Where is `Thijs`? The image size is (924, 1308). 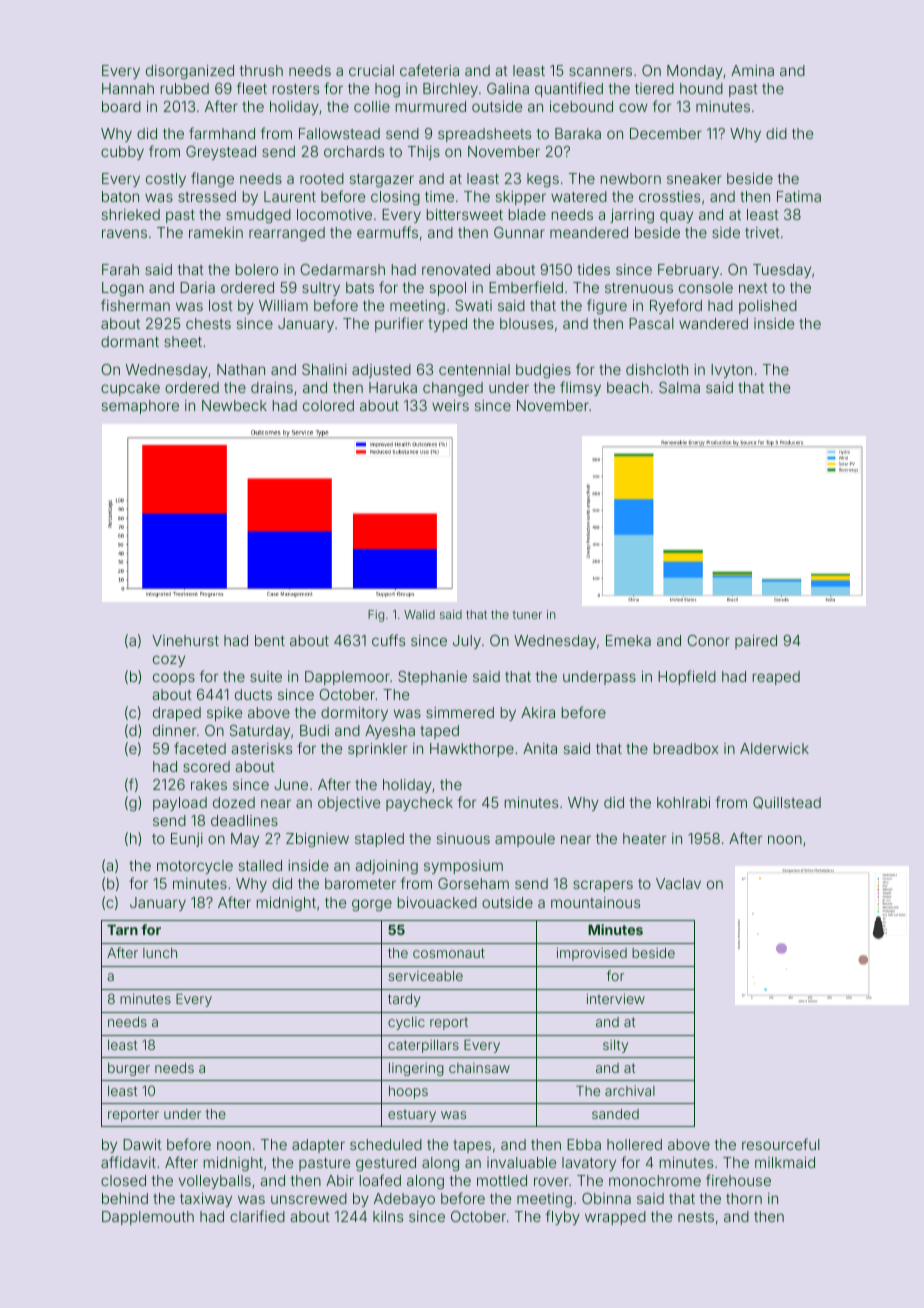 Thijs is located at coordinates (424, 153).
